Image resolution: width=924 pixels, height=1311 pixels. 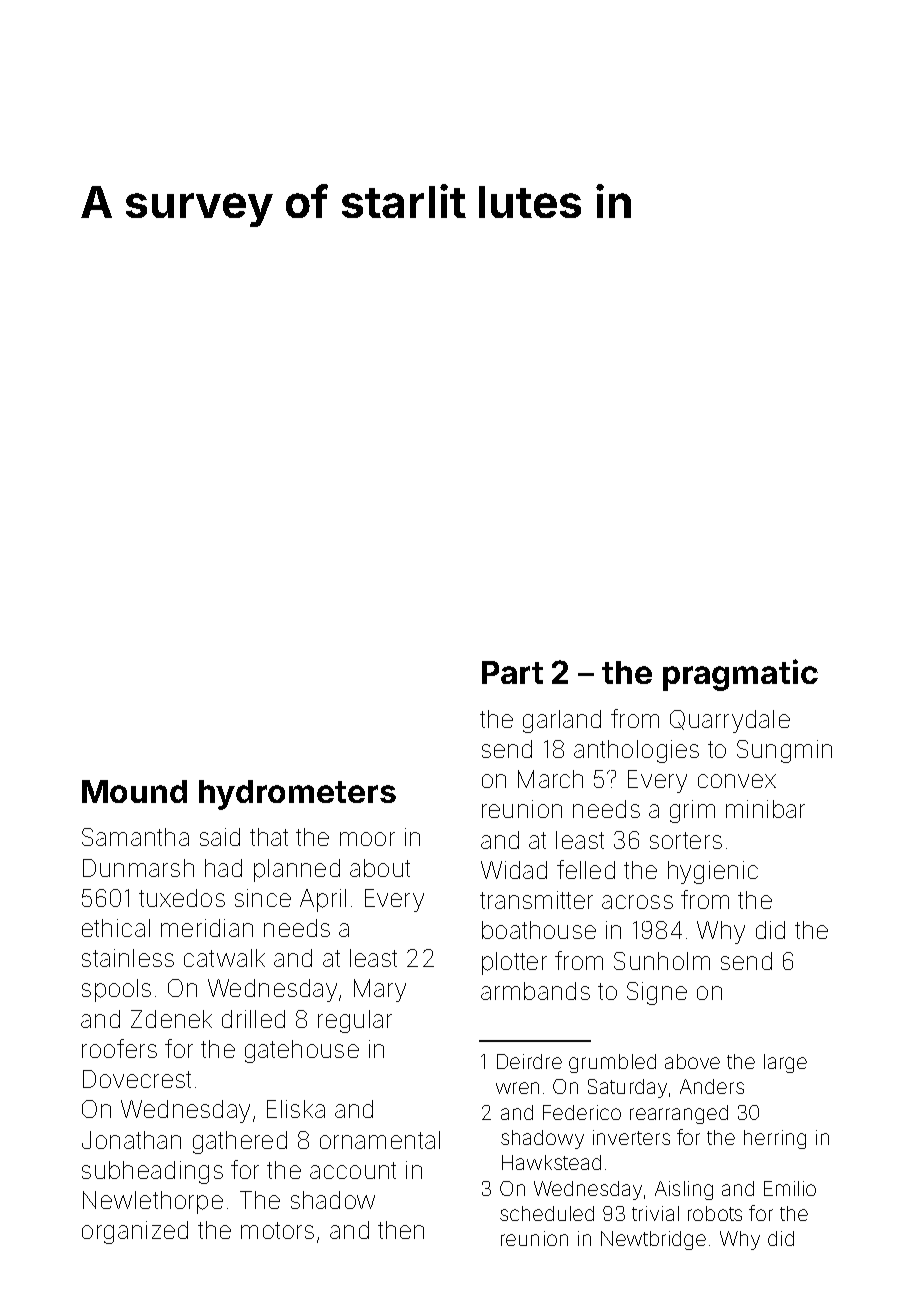 What do you see at coordinates (514, 963) in the screenshot?
I see `plotter` at bounding box center [514, 963].
